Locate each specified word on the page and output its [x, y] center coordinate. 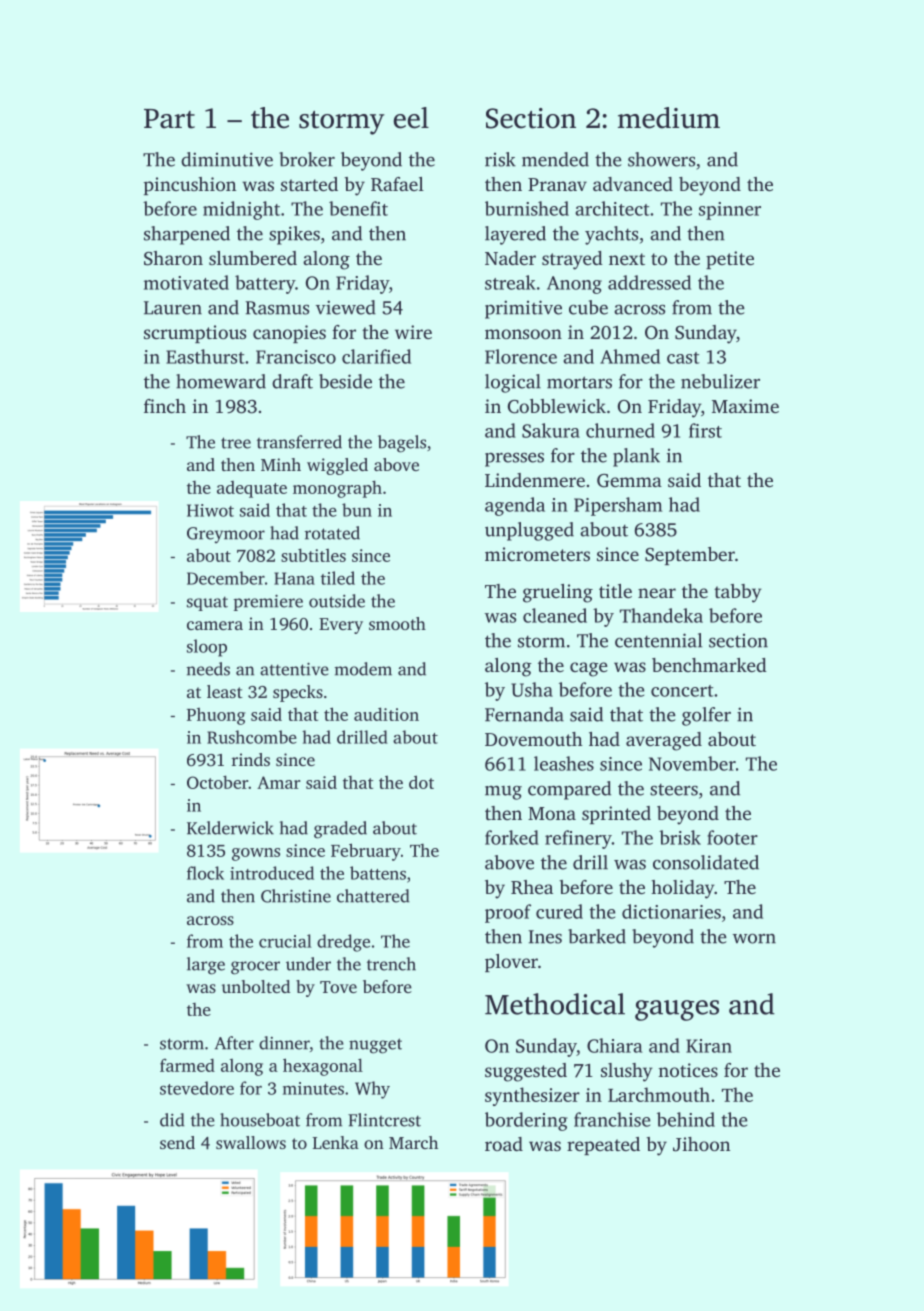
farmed [187, 1065]
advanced [633, 184]
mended [555, 159]
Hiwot [210, 510]
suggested [526, 1072]
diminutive [227, 159]
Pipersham [618, 506]
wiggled [337, 466]
